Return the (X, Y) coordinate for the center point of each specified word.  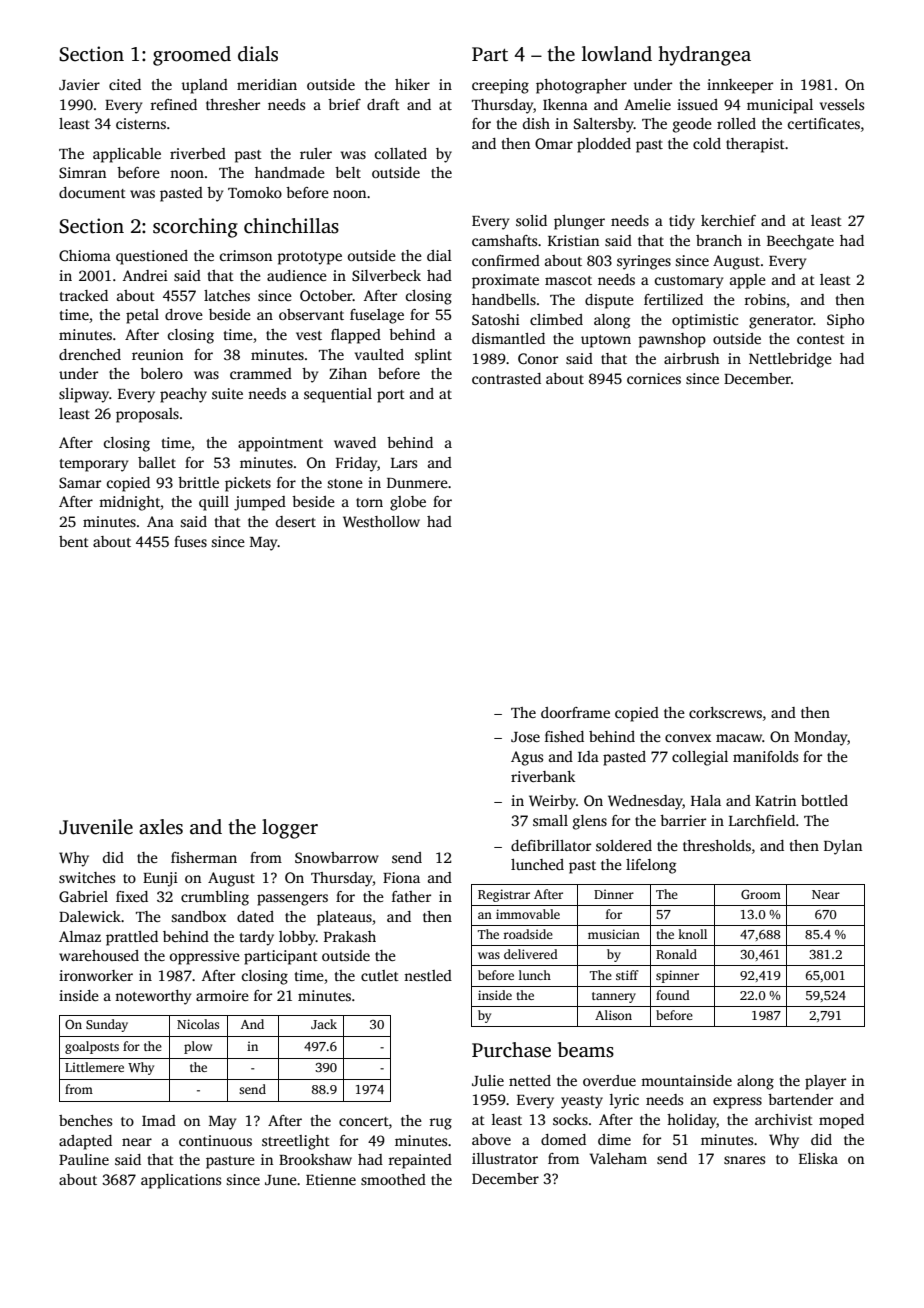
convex (688, 738)
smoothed (393, 1179)
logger (290, 829)
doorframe (575, 712)
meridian (267, 84)
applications (181, 1181)
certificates (824, 123)
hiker (412, 84)
